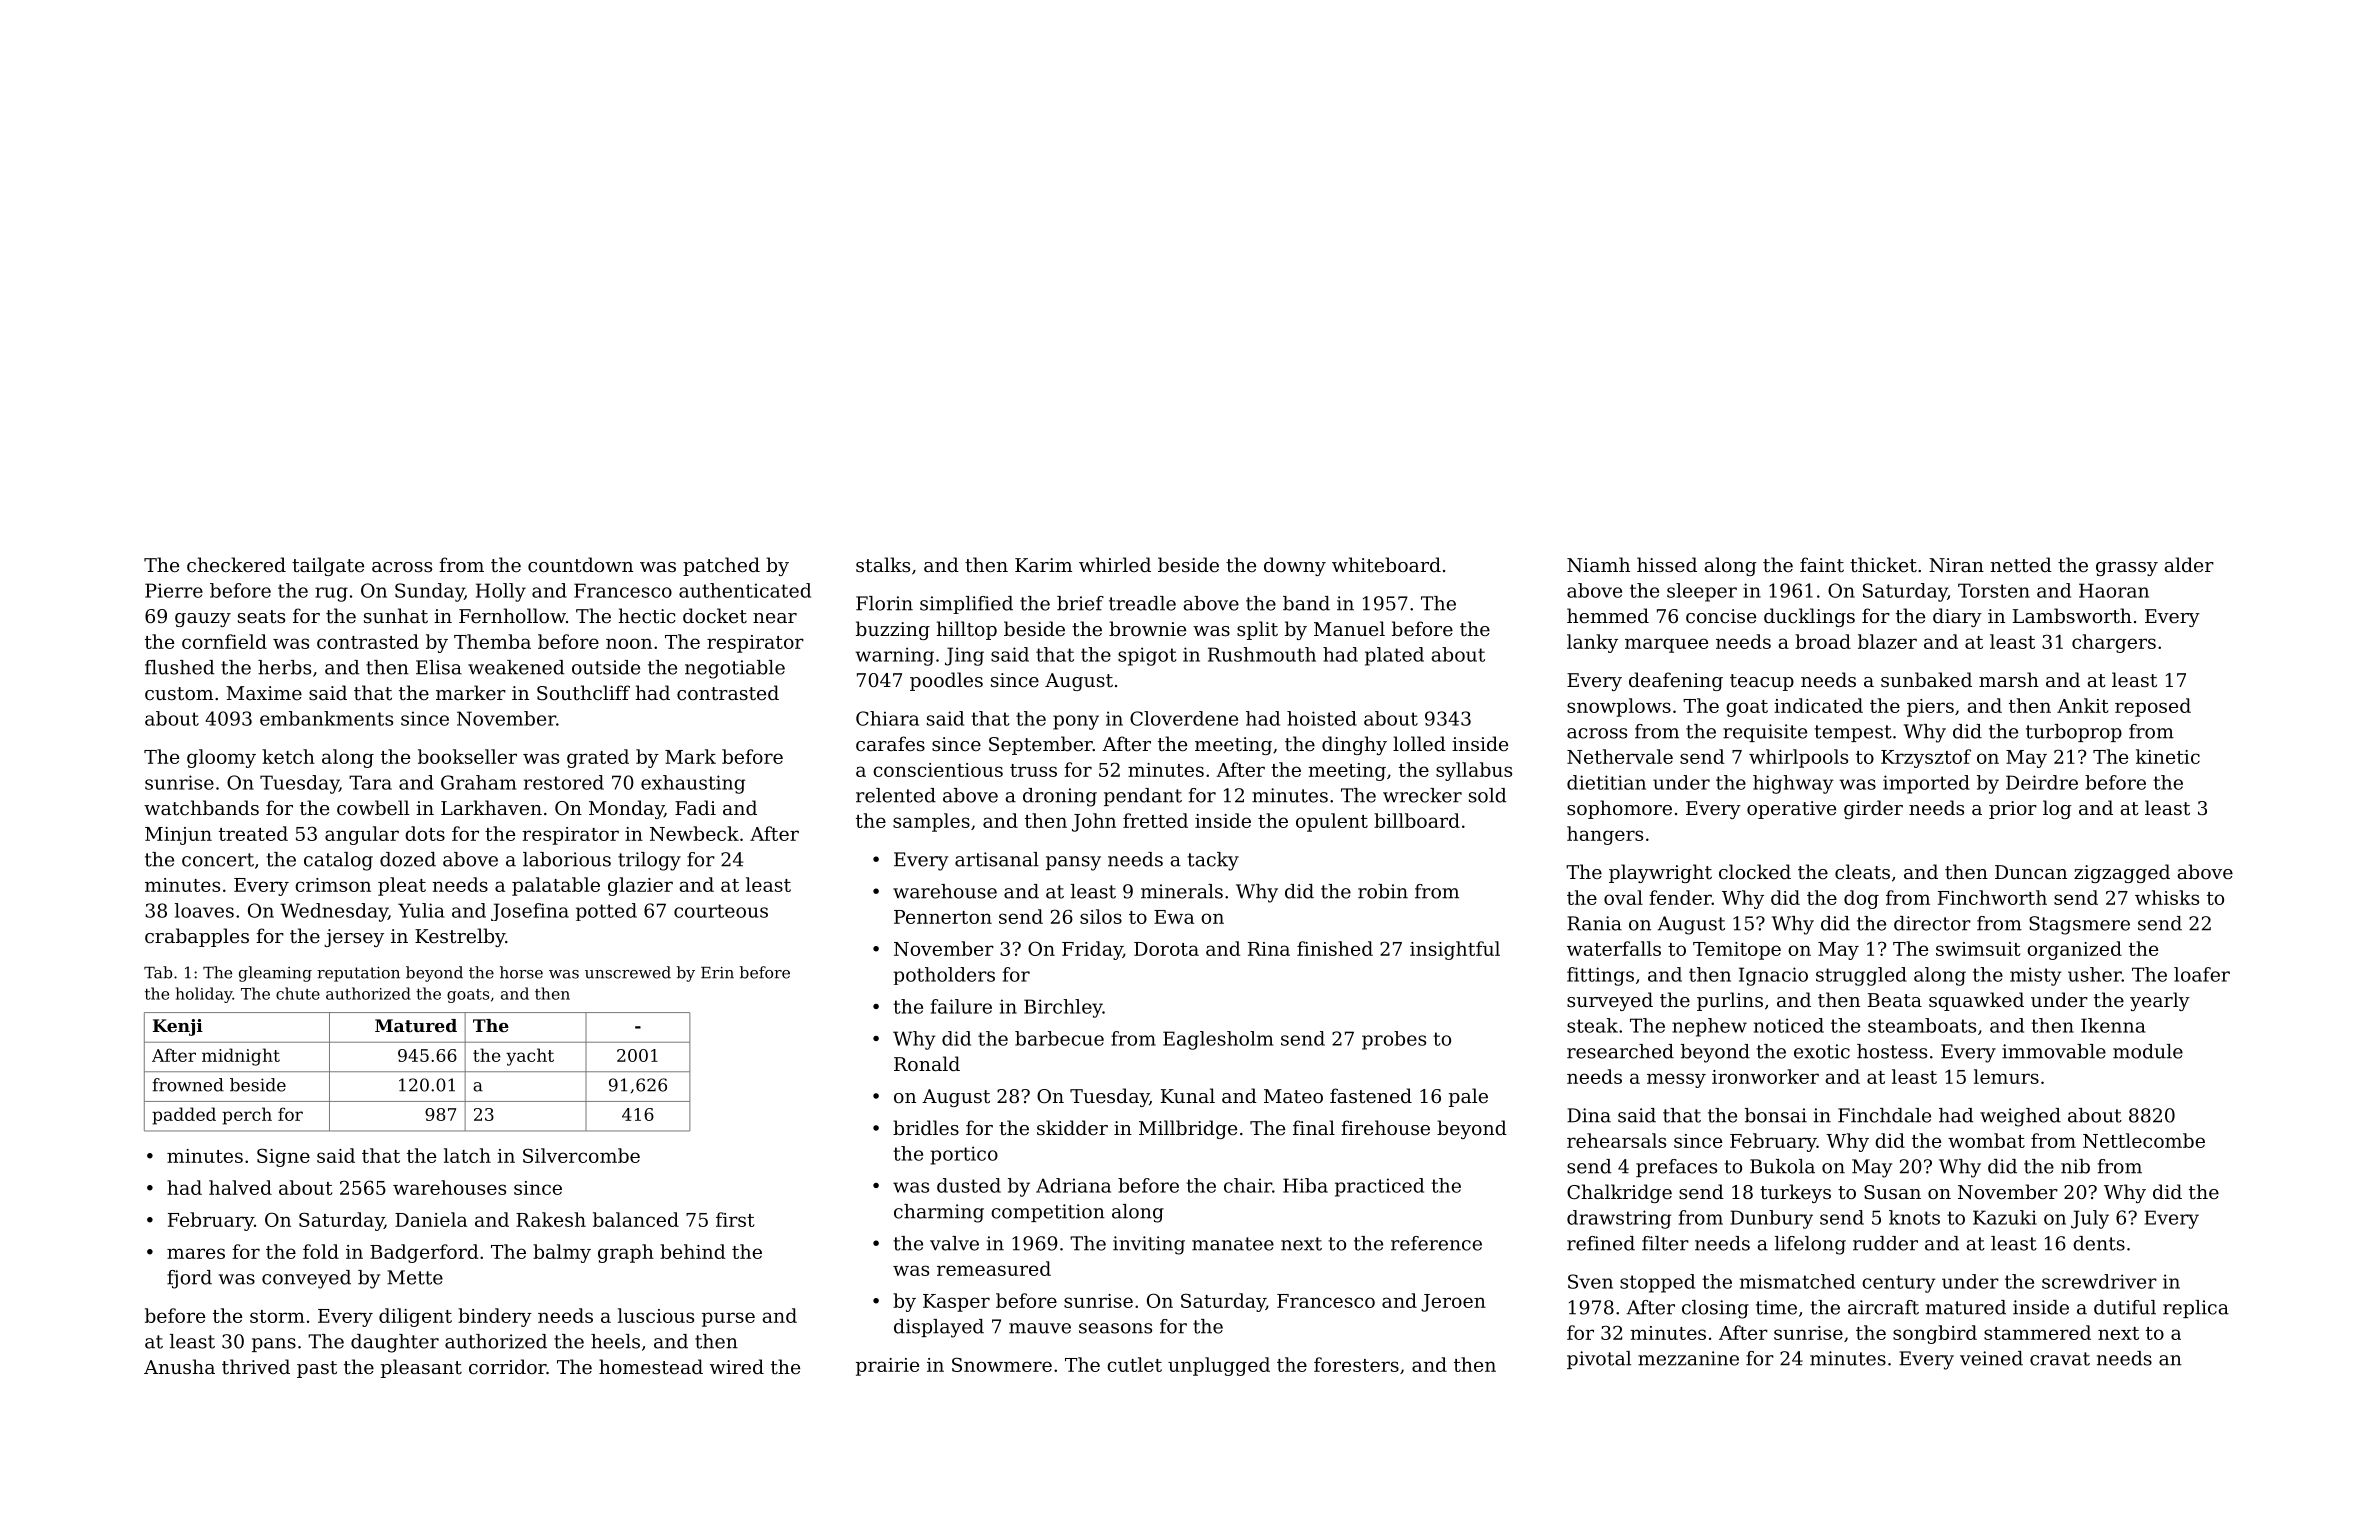 This document has width=2380, height=1540. I want to click on stalks, so click(883, 564).
